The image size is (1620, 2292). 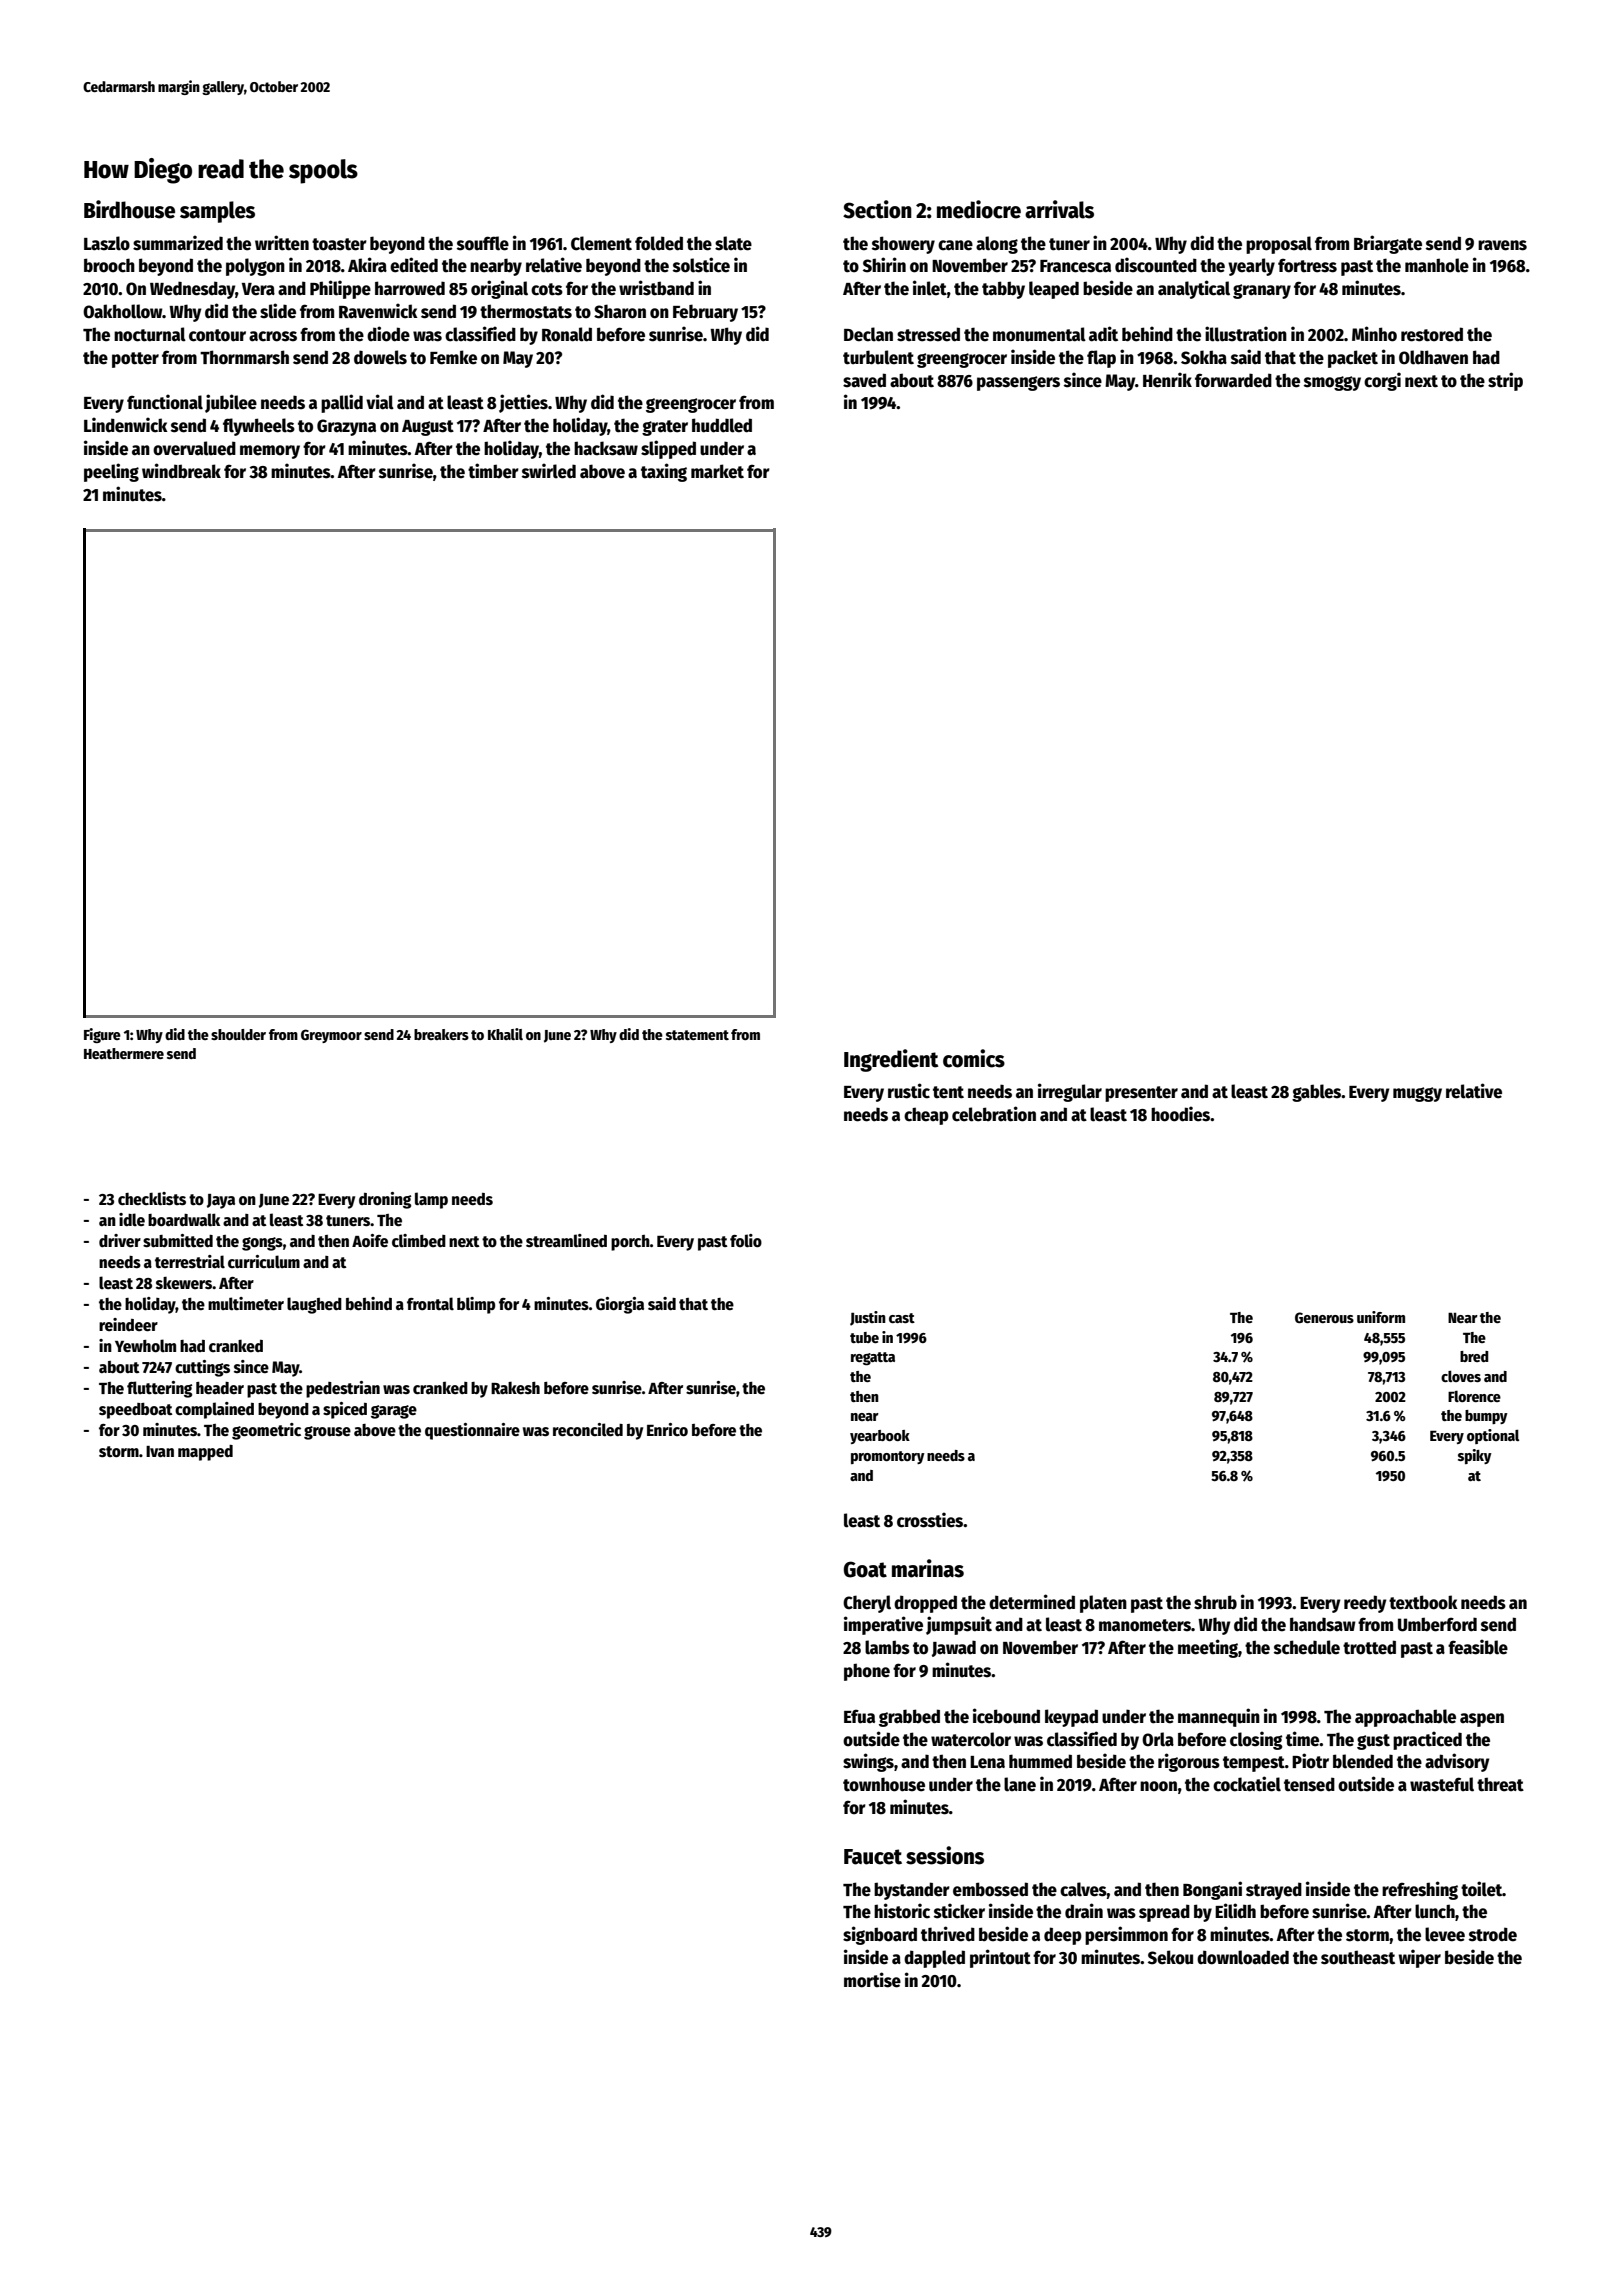 What do you see at coordinates (1365, 1604) in the screenshot?
I see `reedy` at bounding box center [1365, 1604].
